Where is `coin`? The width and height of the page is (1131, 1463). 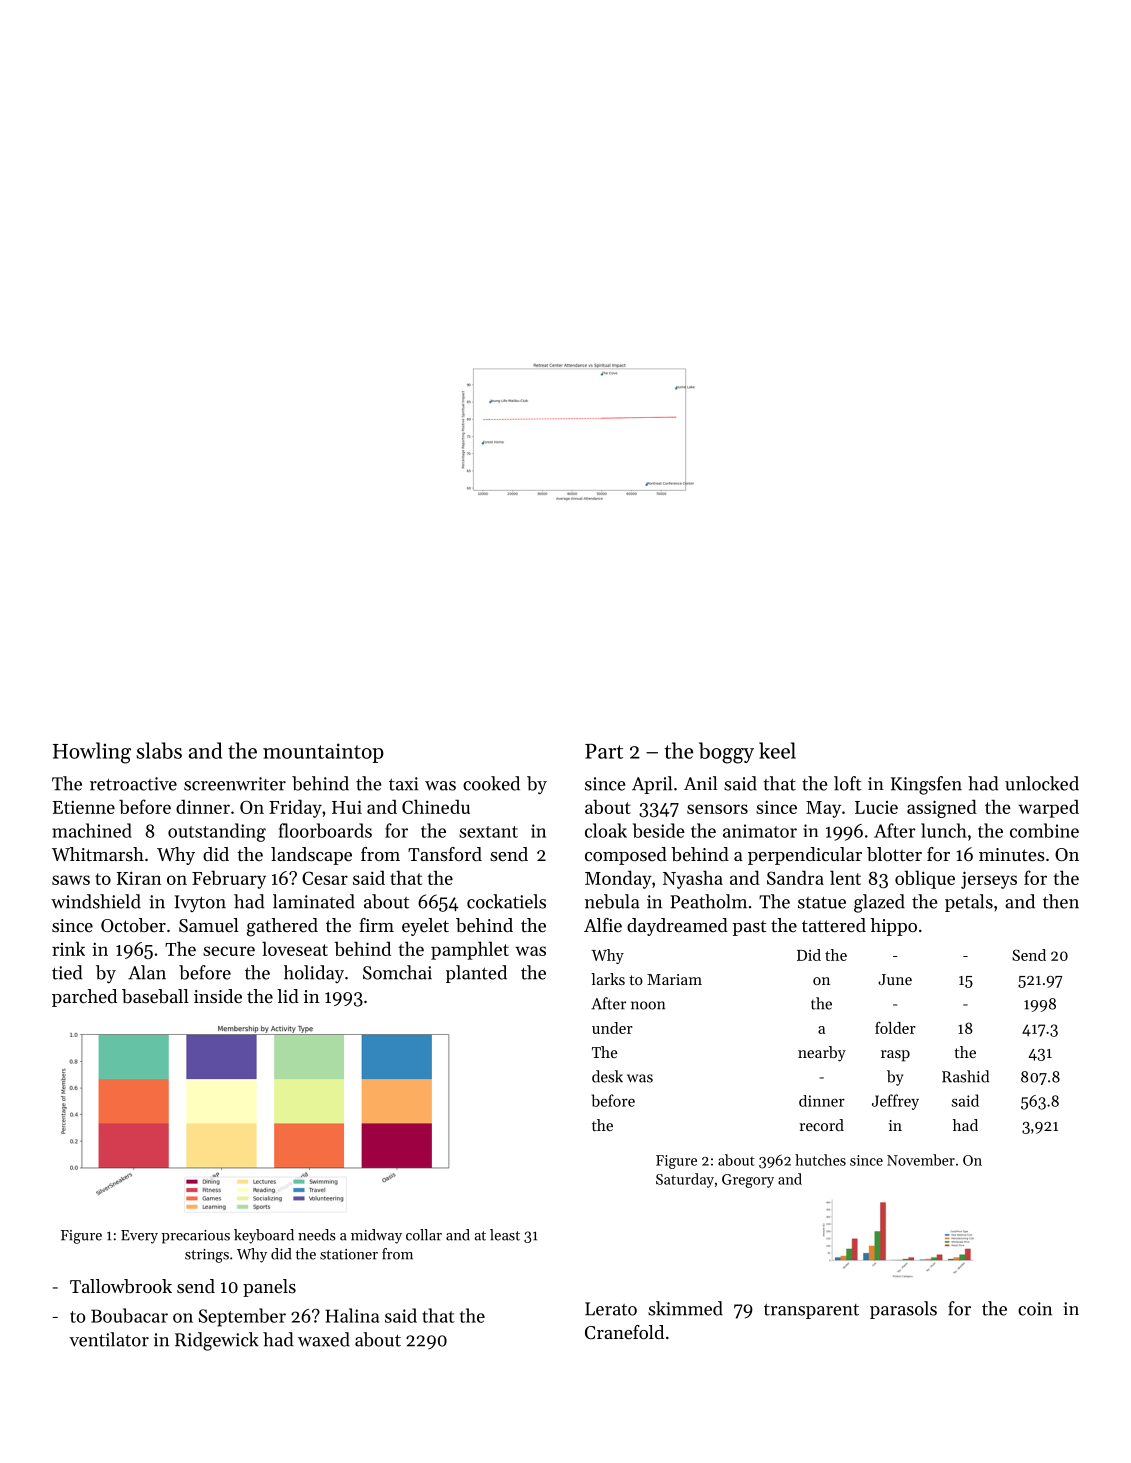 coin is located at coordinates (1035, 1309).
